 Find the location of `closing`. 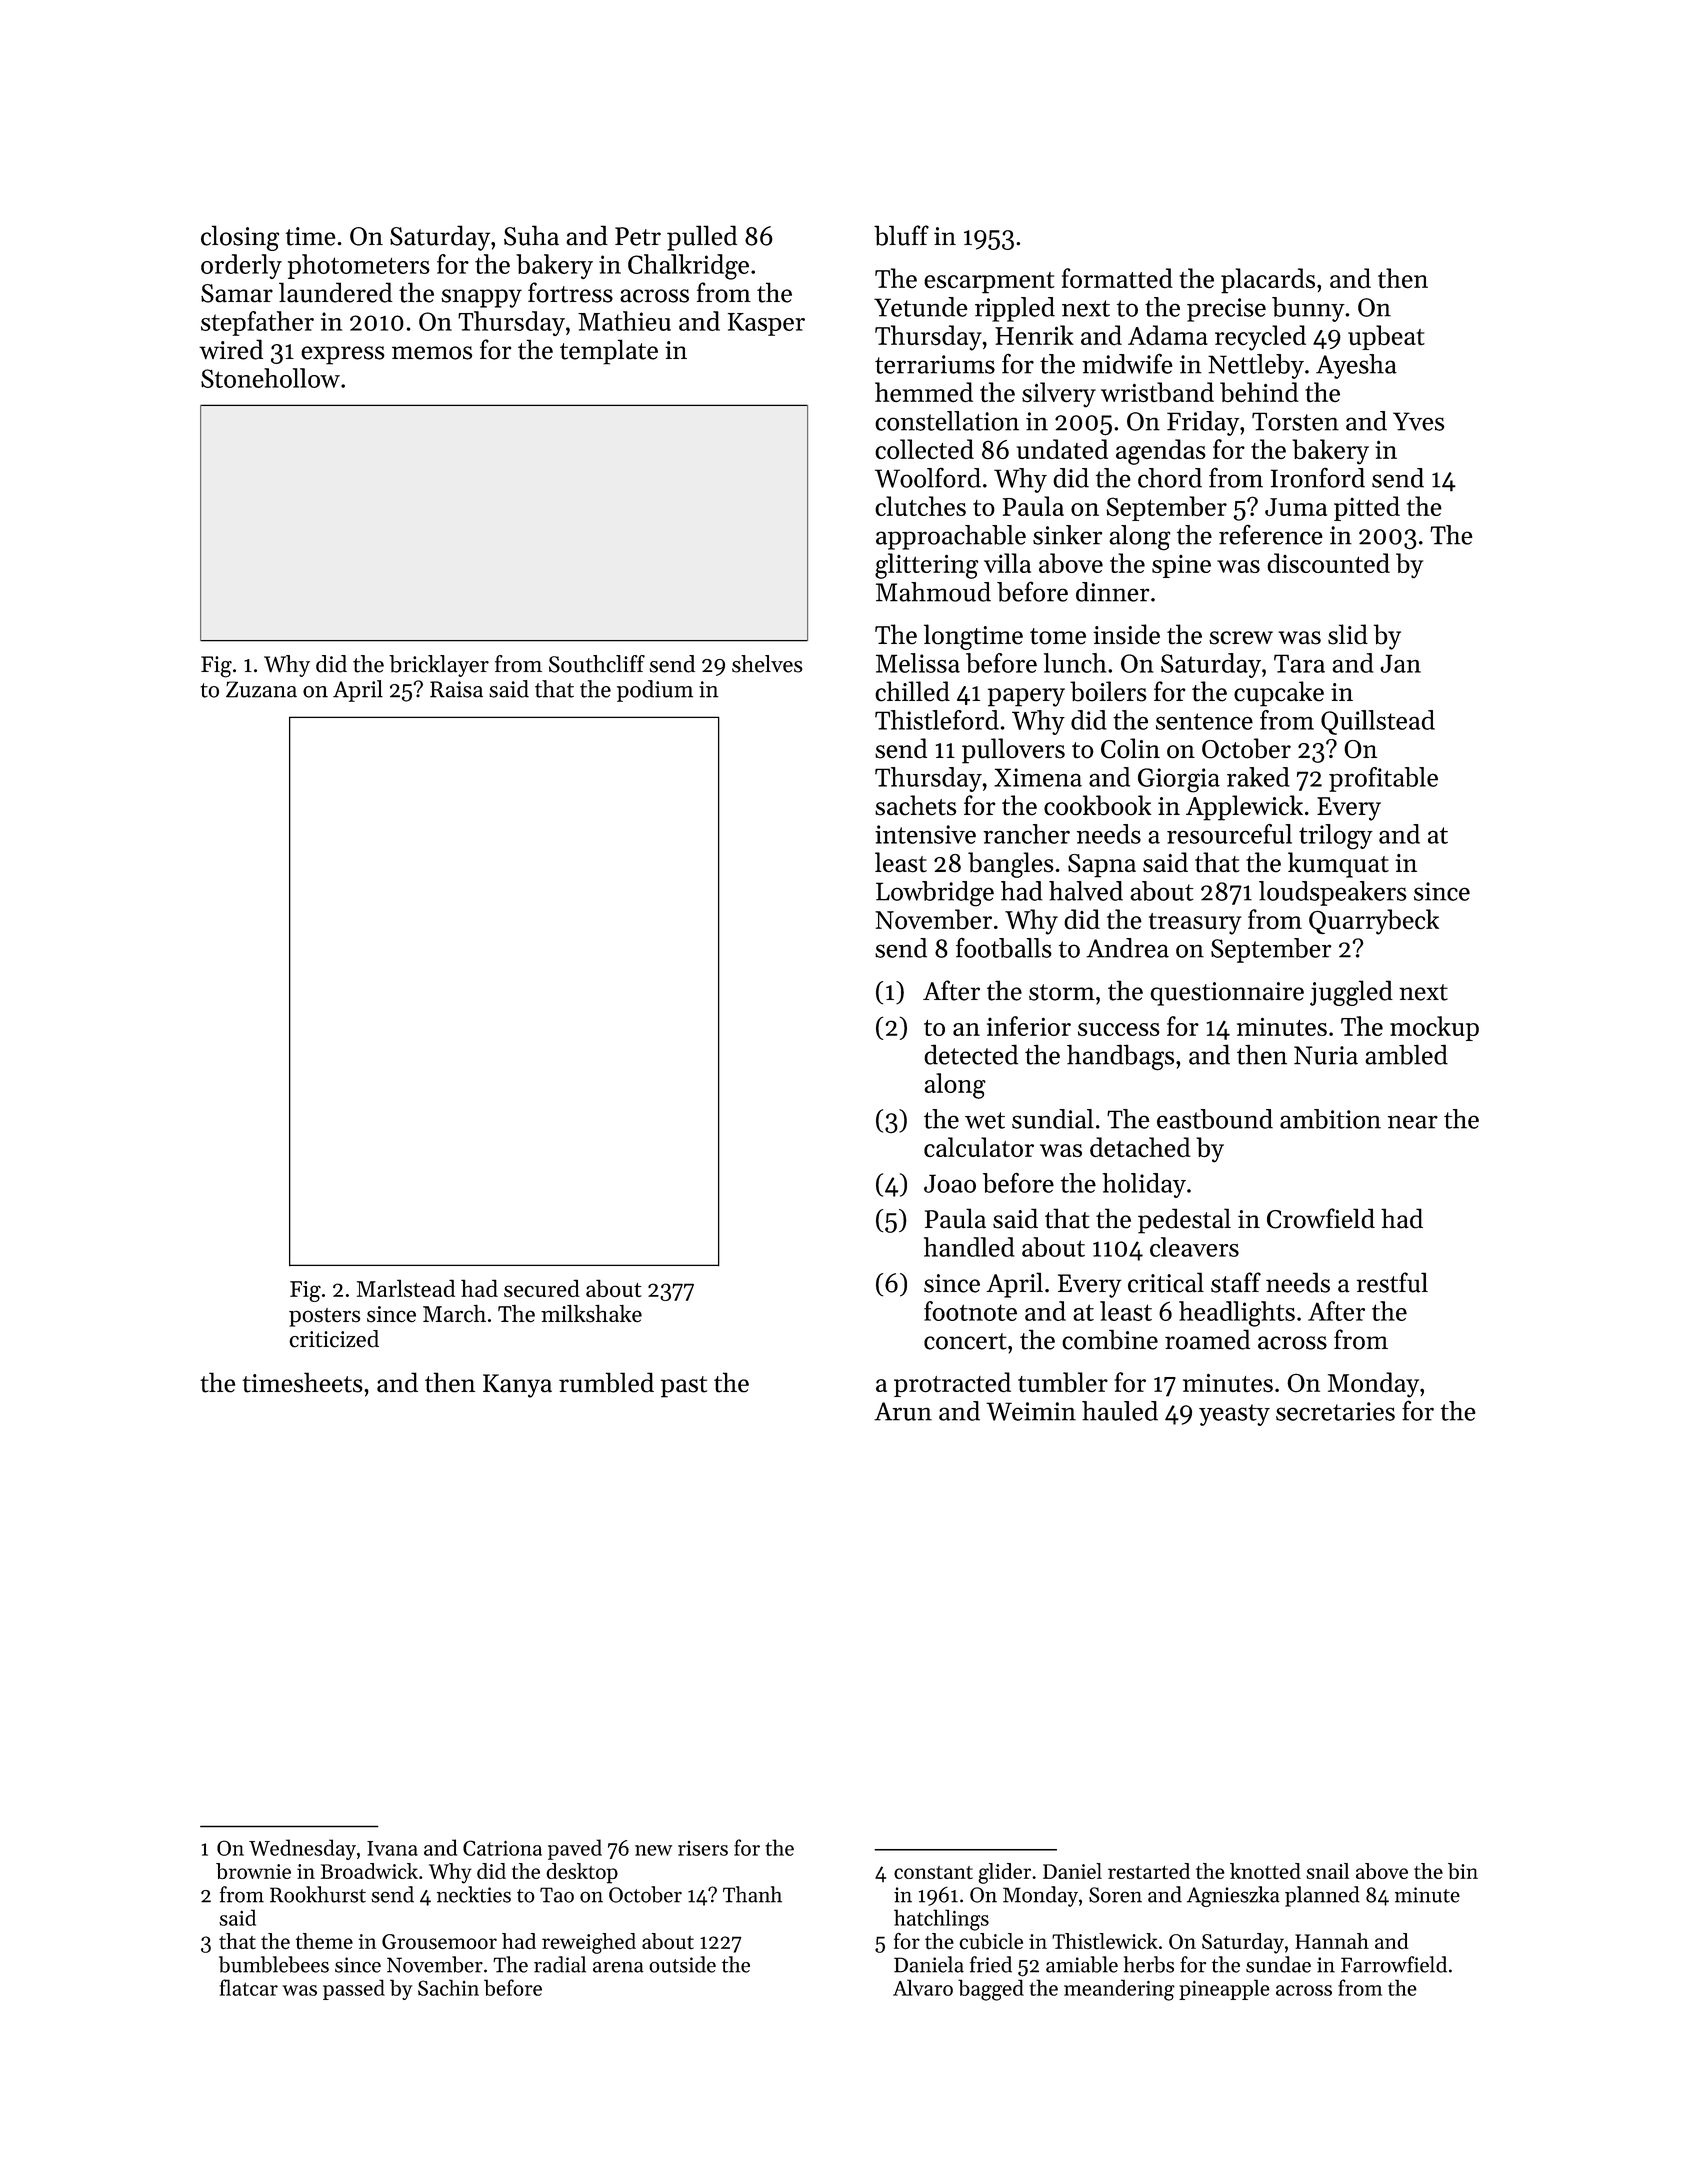

closing is located at coordinates (240, 238).
